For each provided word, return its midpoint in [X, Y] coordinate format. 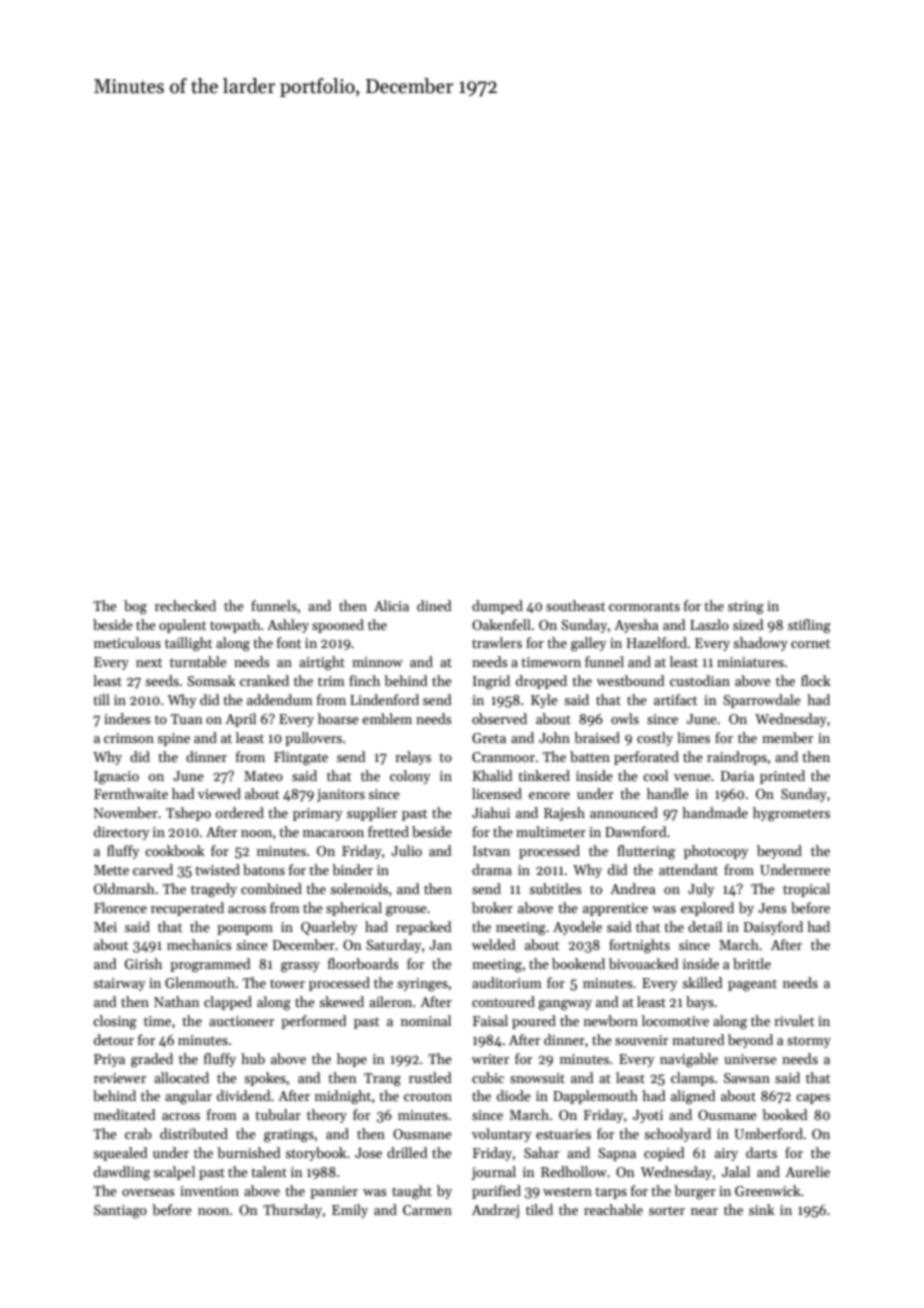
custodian [700, 680]
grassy [300, 967]
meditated [125, 1114]
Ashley [288, 626]
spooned [338, 626]
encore [549, 795]
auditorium [507, 982]
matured [698, 1039]
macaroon [333, 833]
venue [692, 777]
